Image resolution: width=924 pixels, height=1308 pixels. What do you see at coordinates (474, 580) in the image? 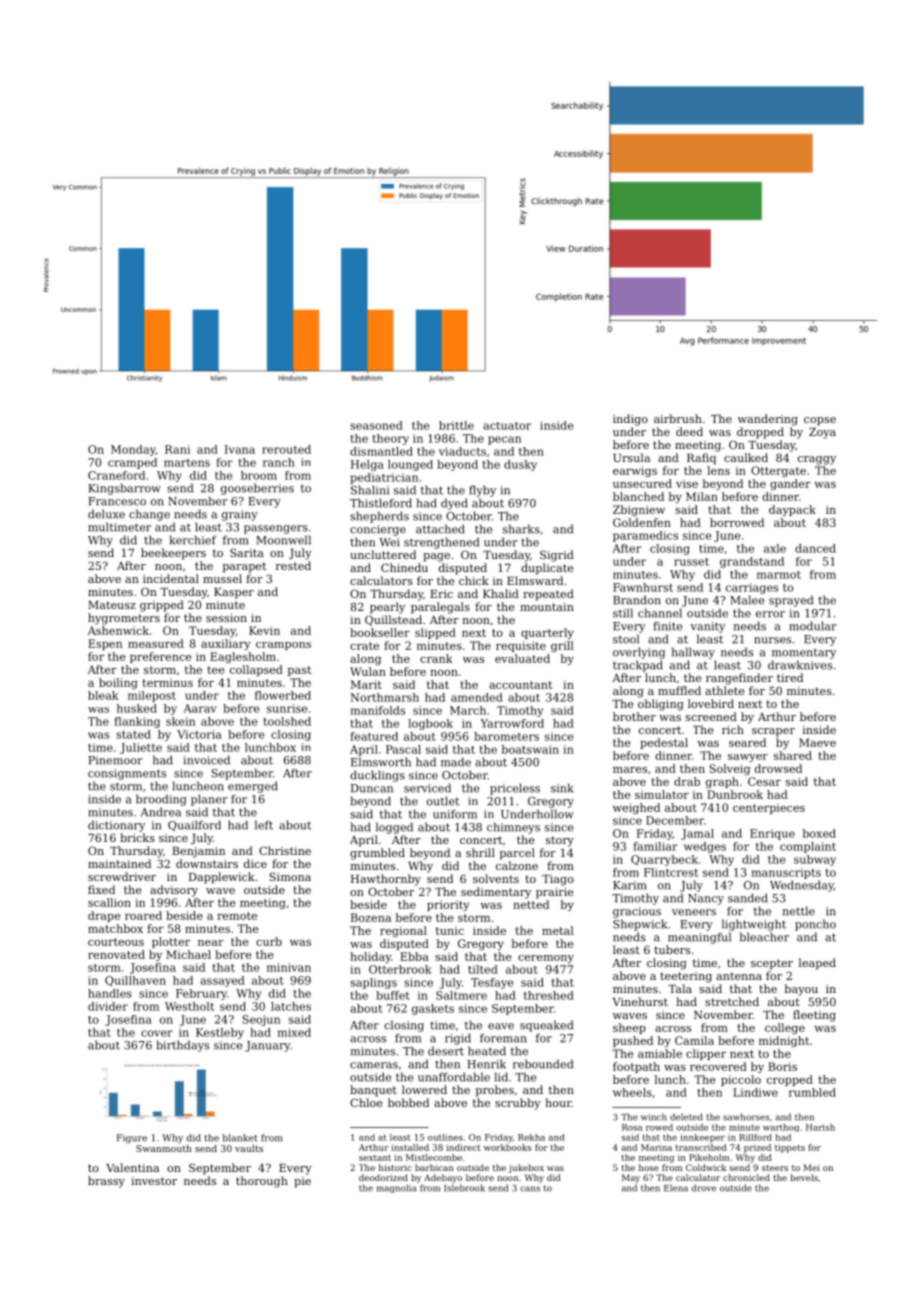
I see `chick` at bounding box center [474, 580].
